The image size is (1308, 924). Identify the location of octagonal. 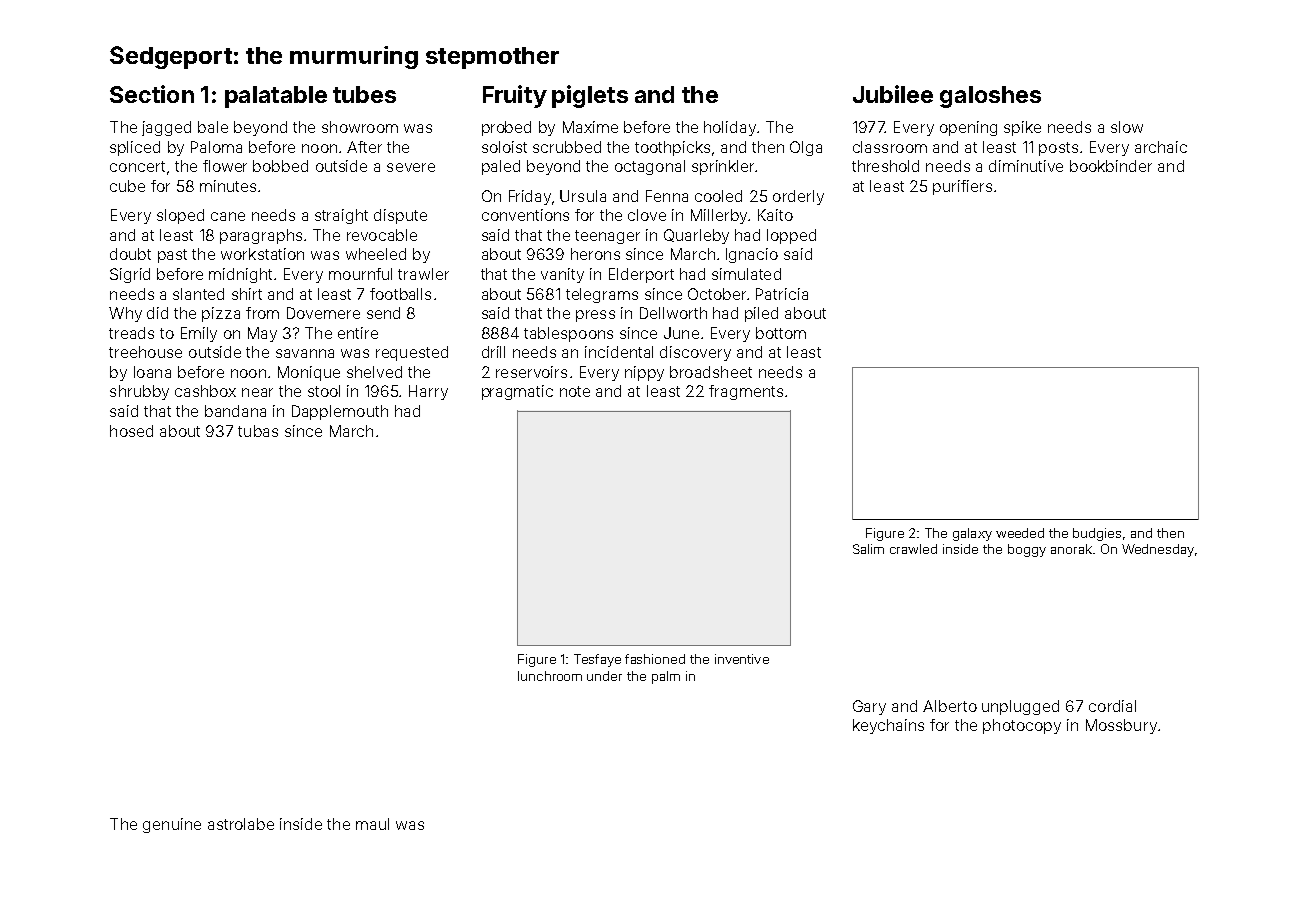
(650, 167).
